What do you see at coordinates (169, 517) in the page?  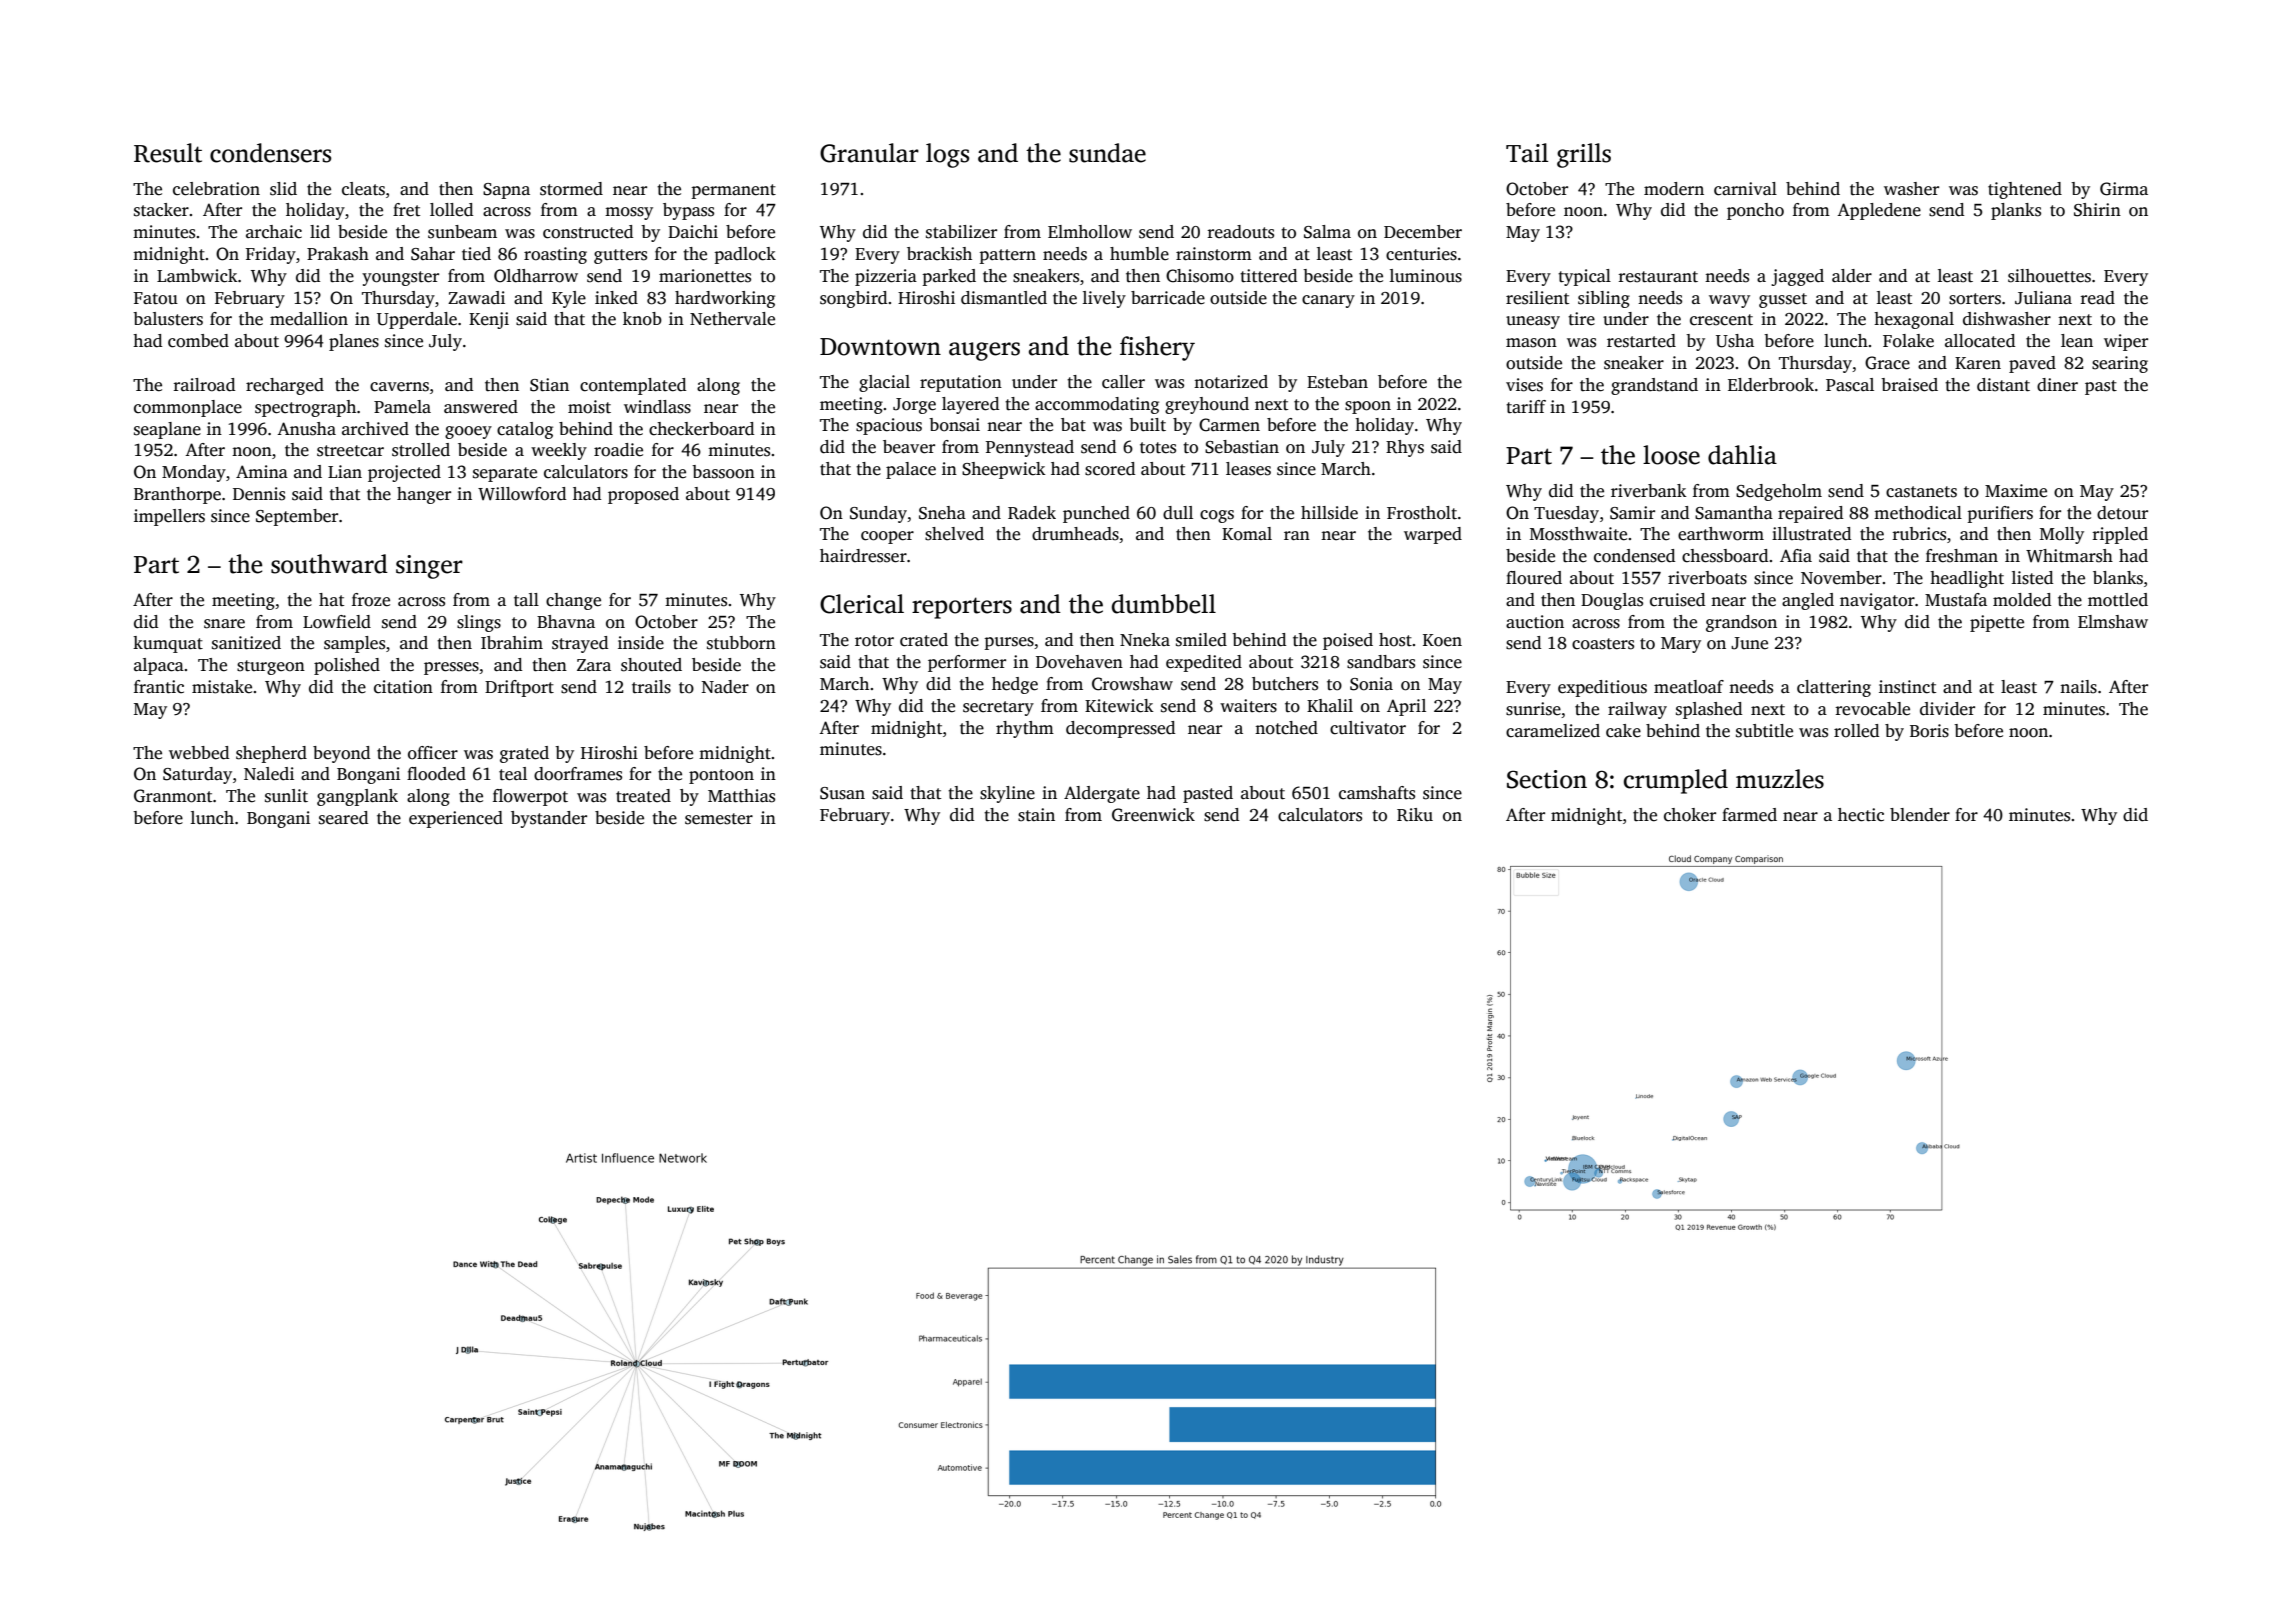 I see `impellers` at bounding box center [169, 517].
